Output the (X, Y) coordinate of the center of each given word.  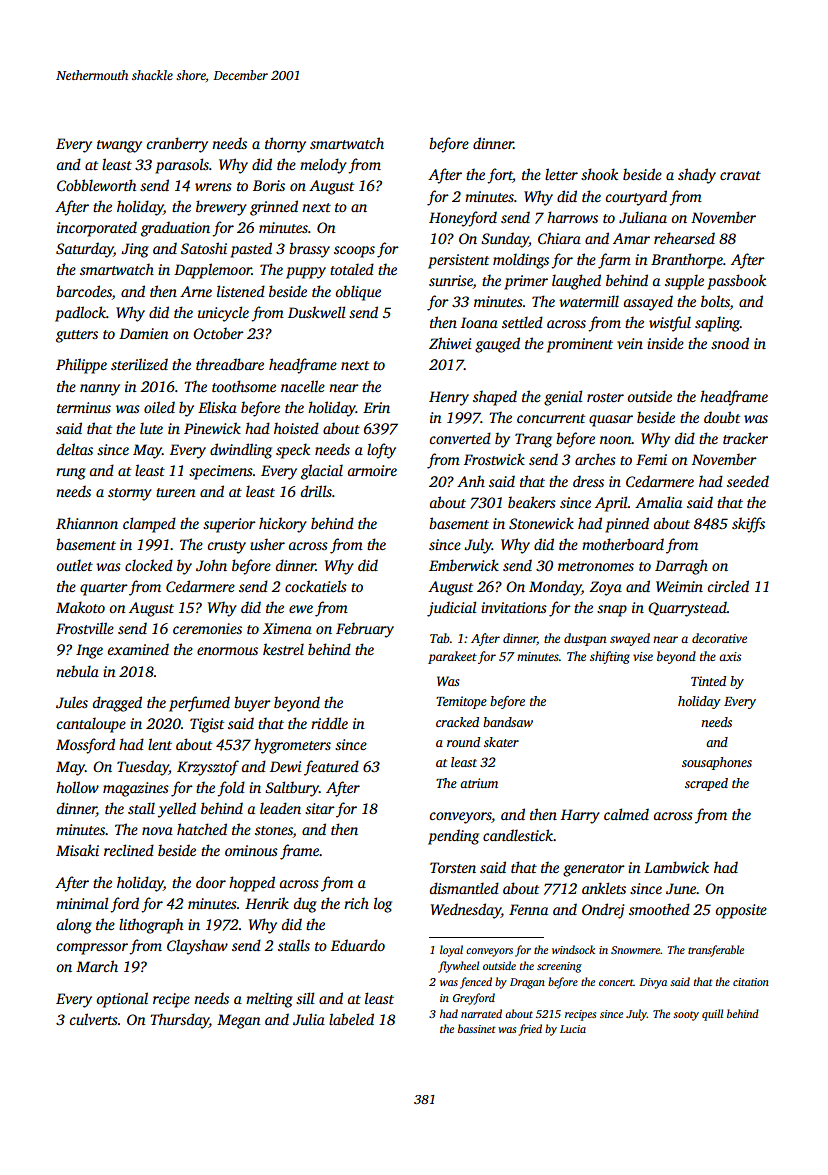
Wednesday (466, 911)
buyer (252, 704)
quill (712, 1015)
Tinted (708, 681)
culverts (94, 1019)
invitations (514, 607)
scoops (354, 252)
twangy (119, 146)
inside (665, 343)
